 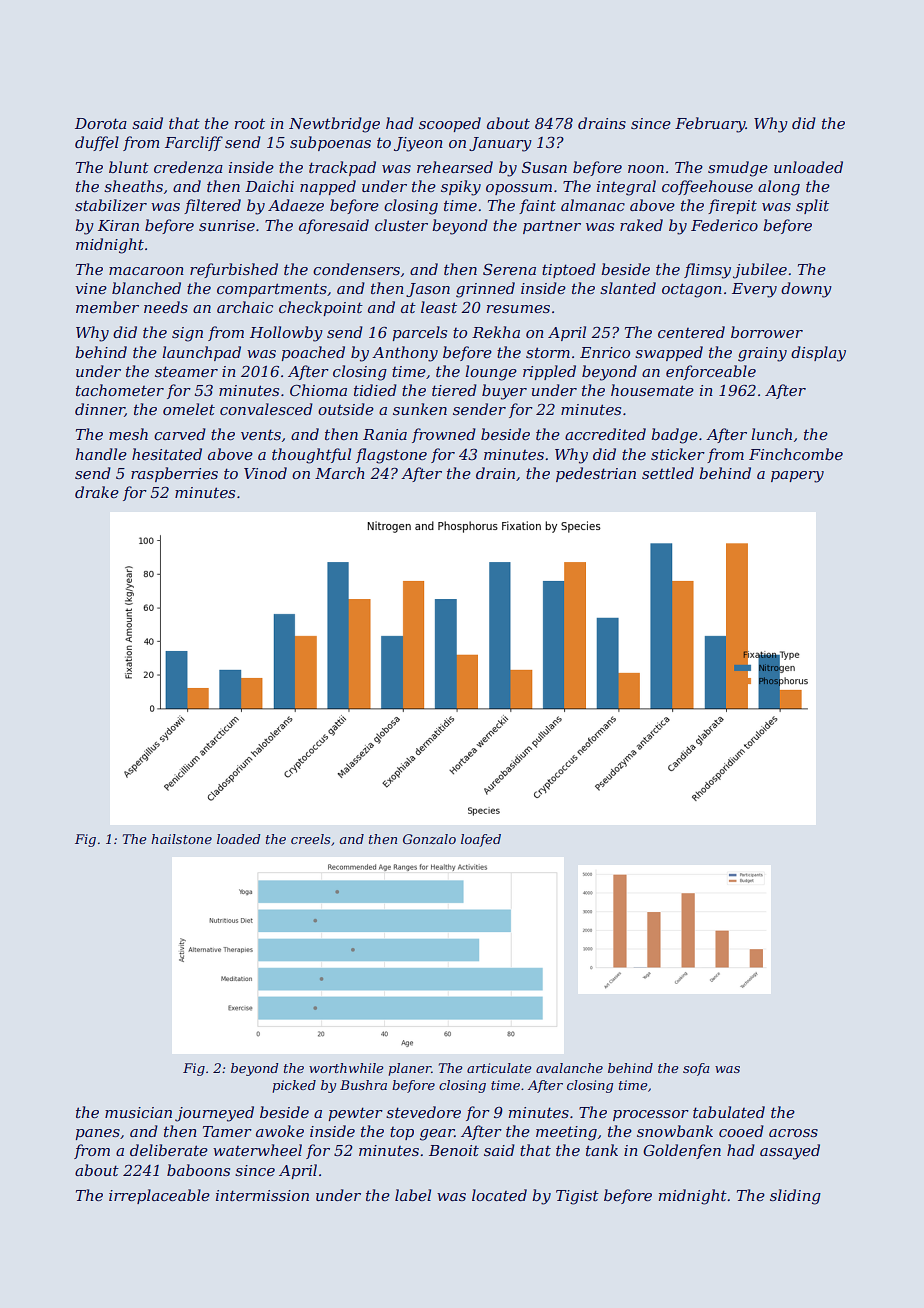 What do you see at coordinates (806, 290) in the screenshot?
I see `downy` at bounding box center [806, 290].
